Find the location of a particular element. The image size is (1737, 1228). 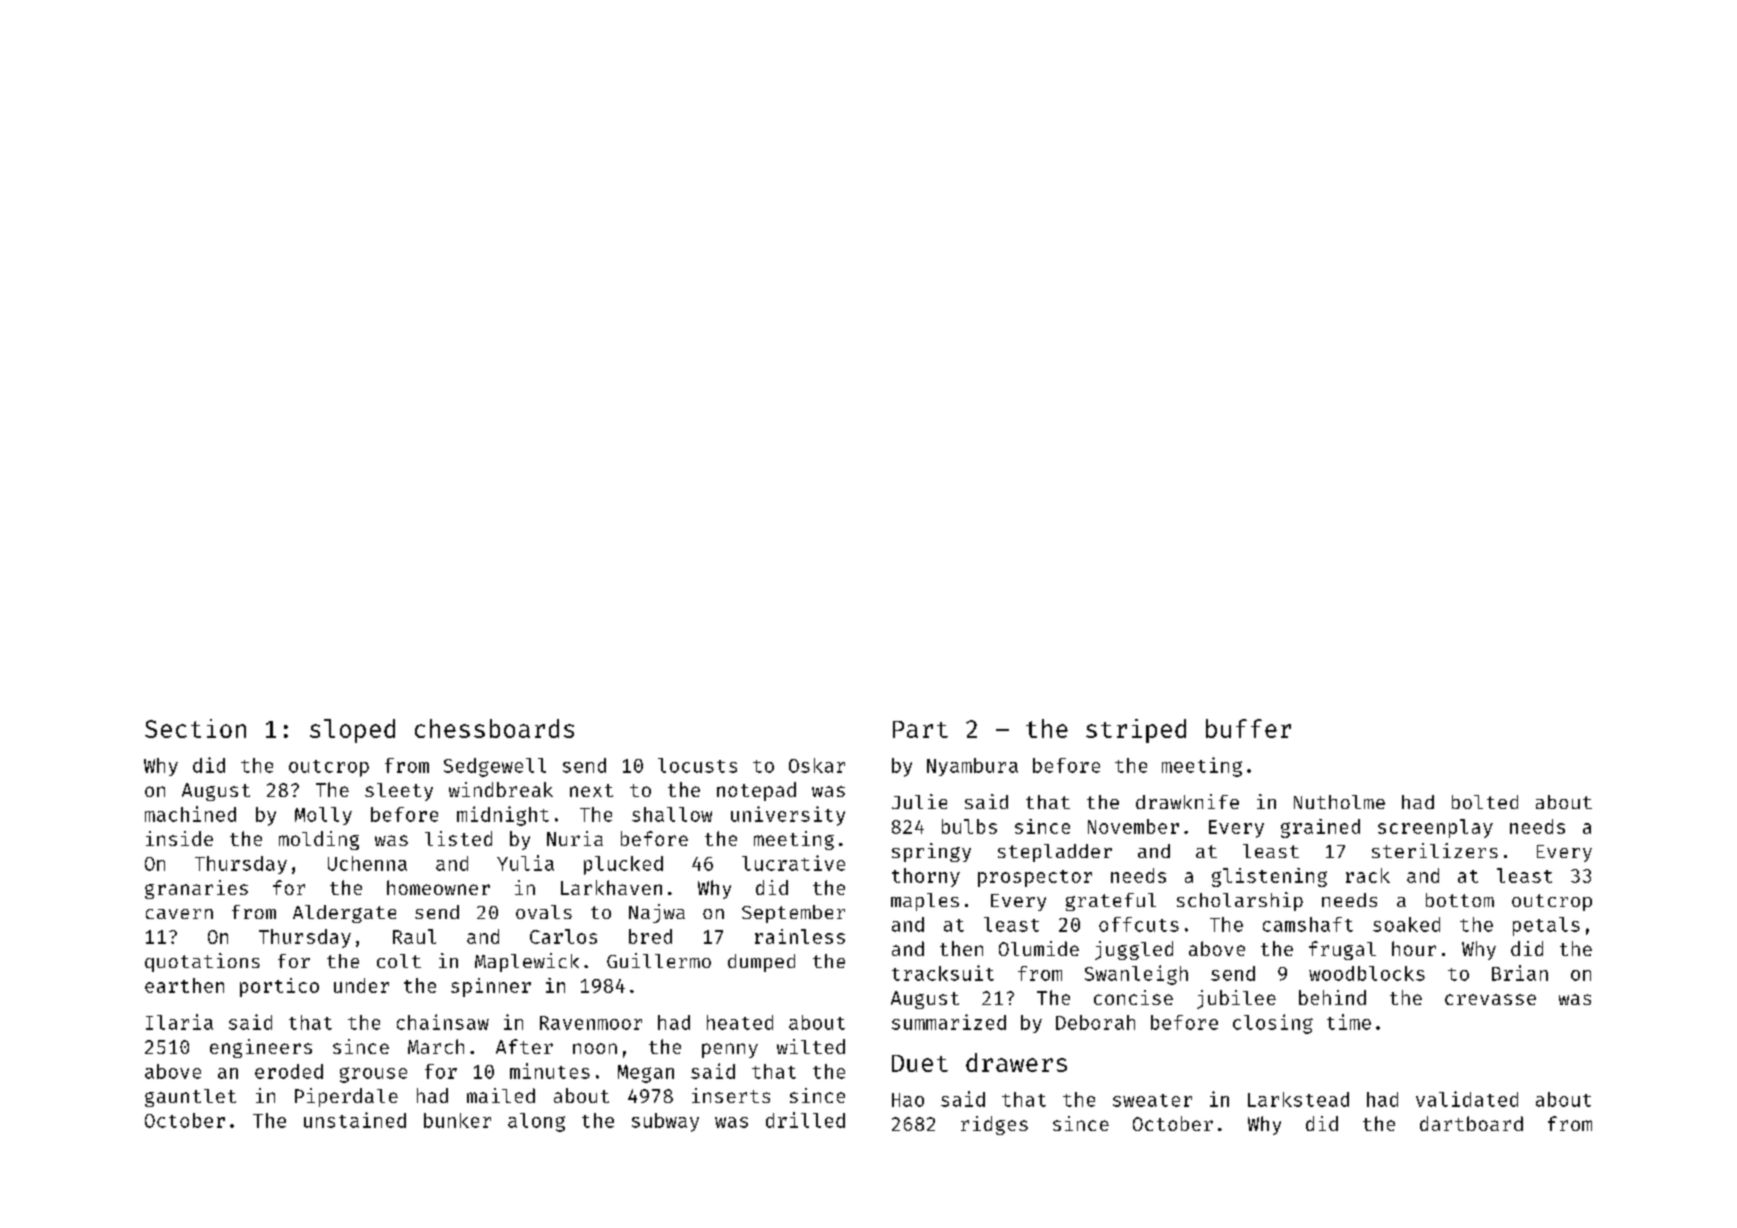

gauntlet is located at coordinates (190, 1098).
